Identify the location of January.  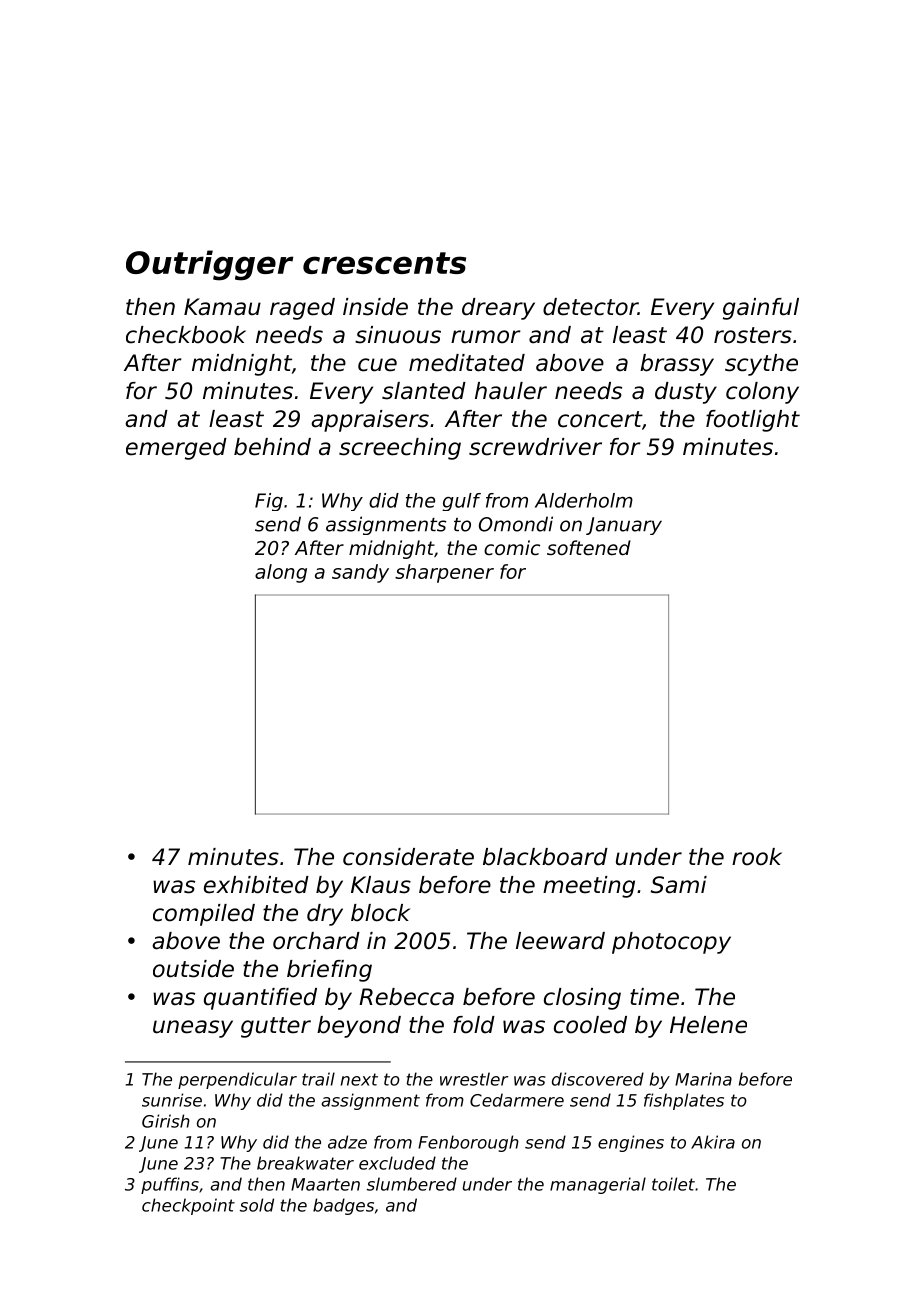
(624, 526).
